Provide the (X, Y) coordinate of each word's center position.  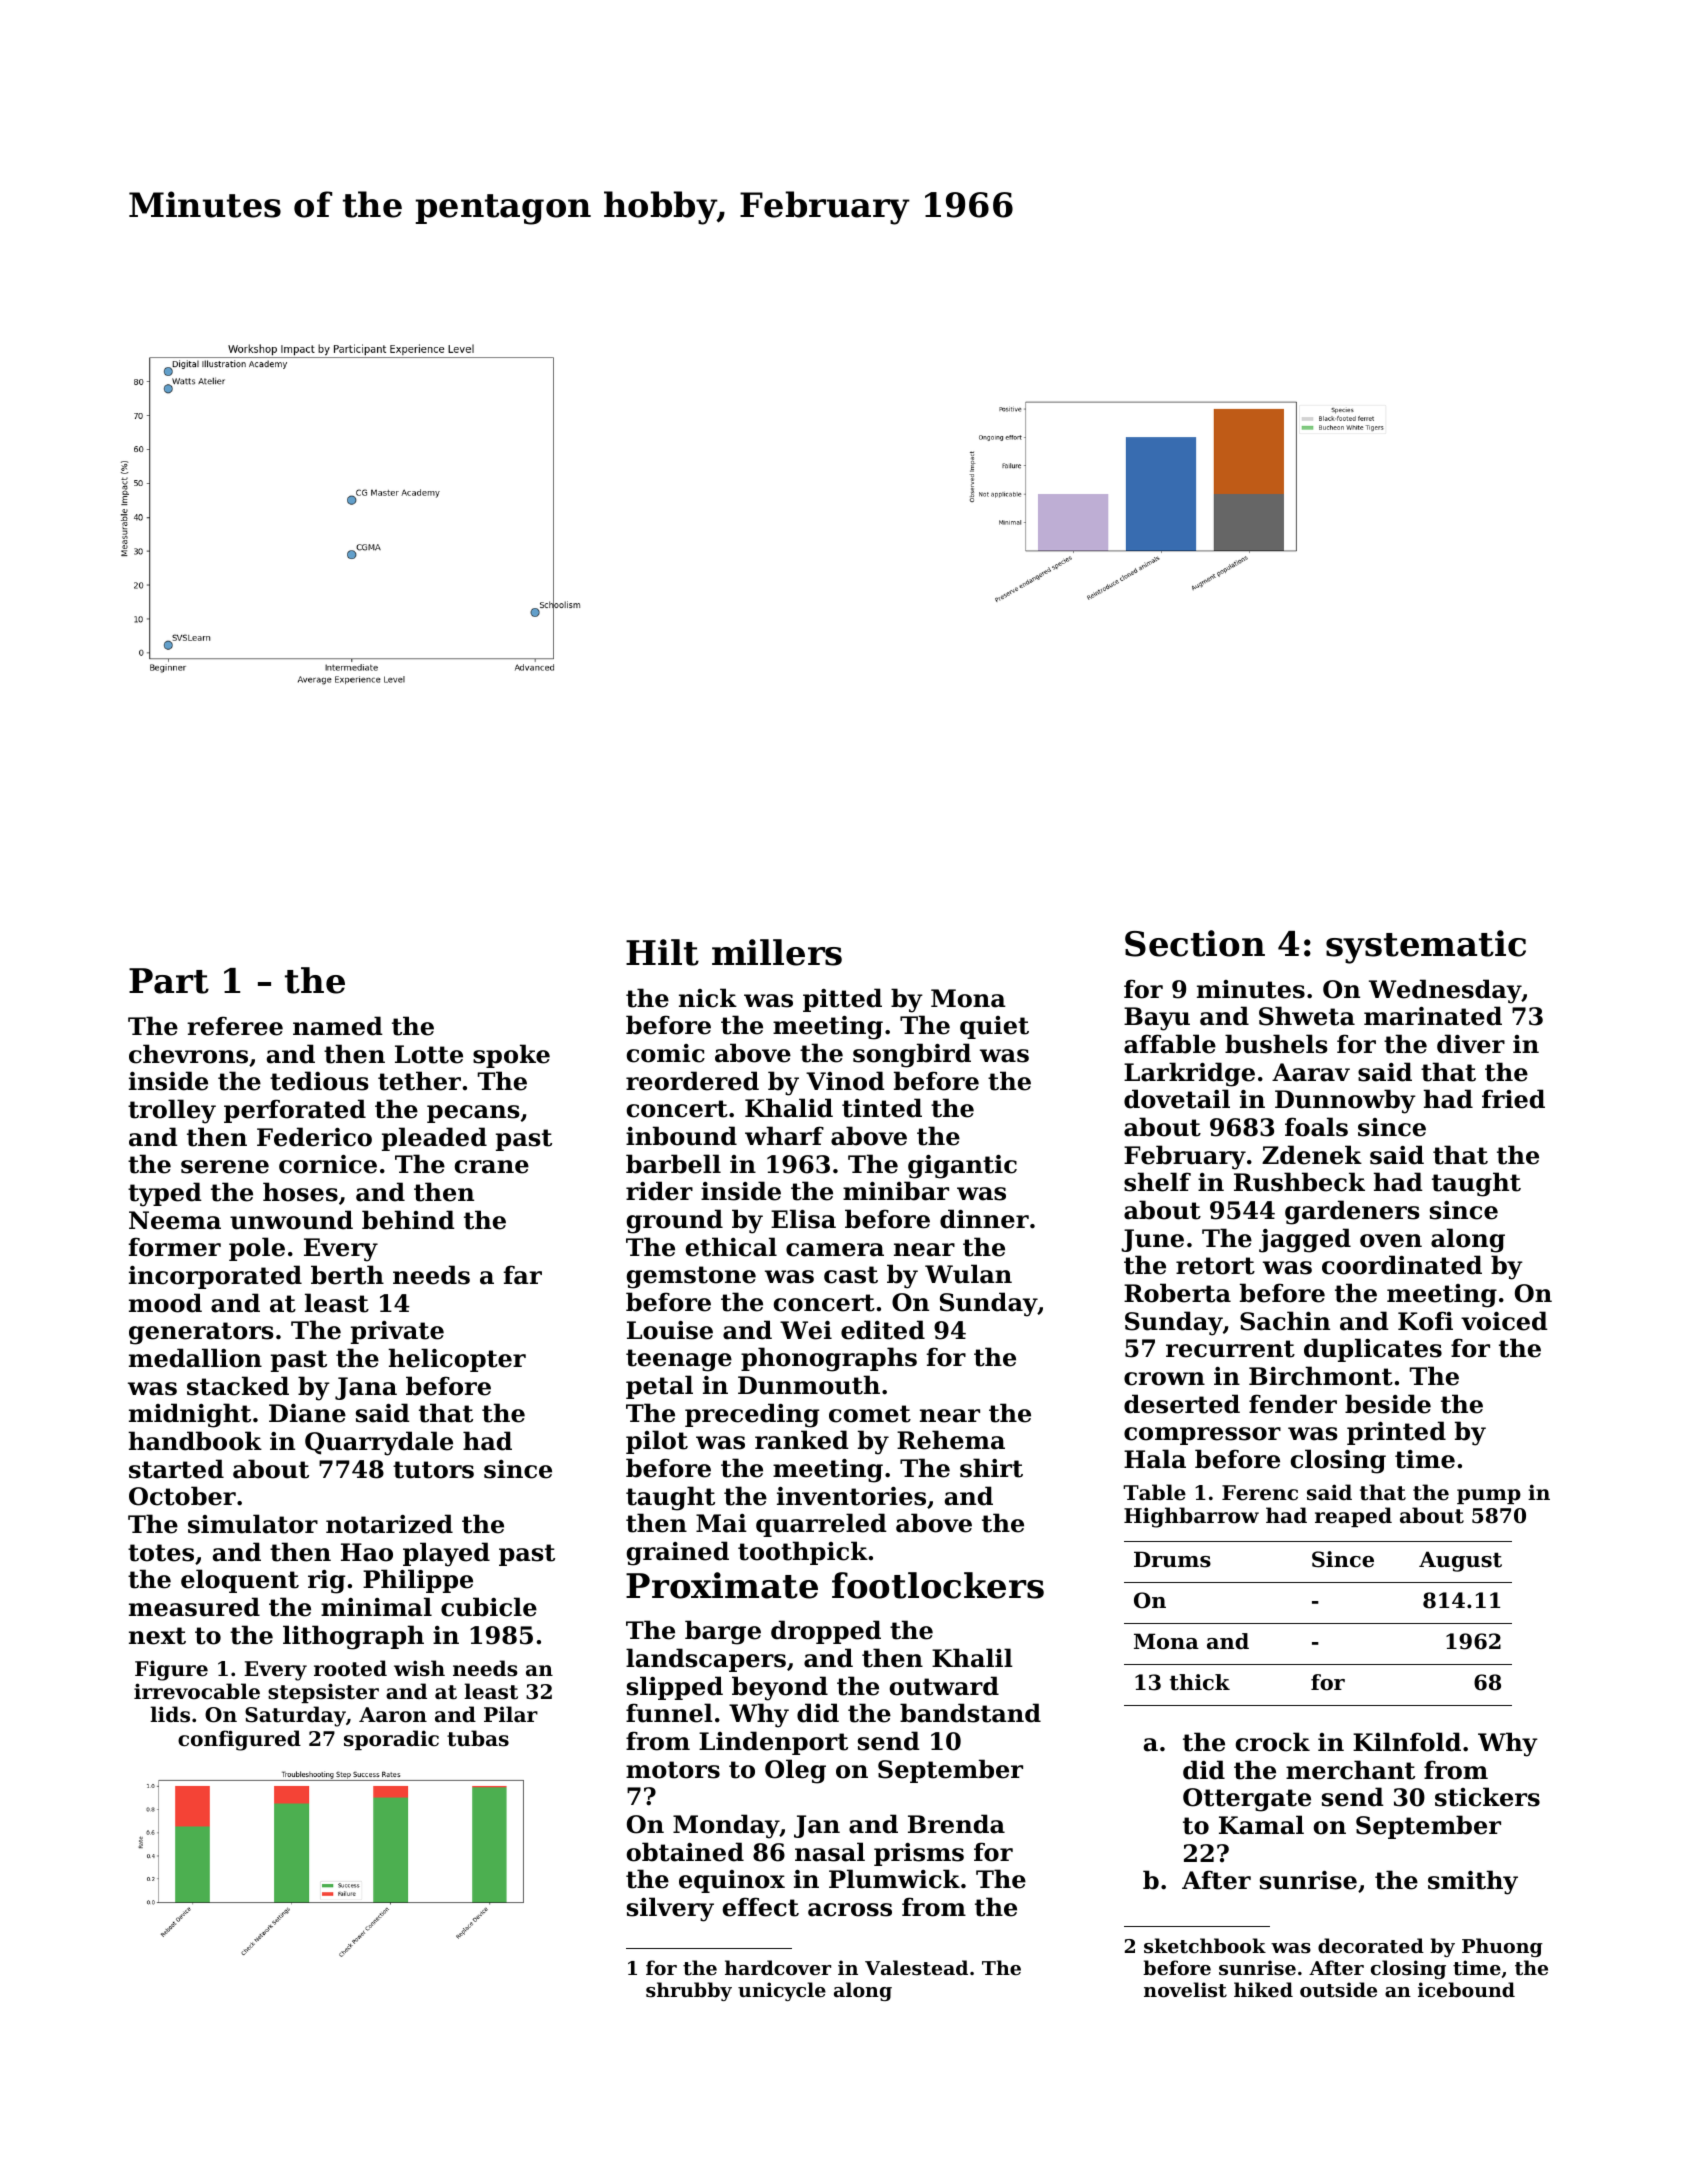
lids (170, 1714)
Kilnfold (1407, 1742)
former (175, 1247)
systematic (1426, 947)
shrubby (689, 1991)
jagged (1305, 1240)
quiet (994, 1027)
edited (883, 1330)
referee (235, 1026)
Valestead (916, 1968)
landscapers (706, 1660)
